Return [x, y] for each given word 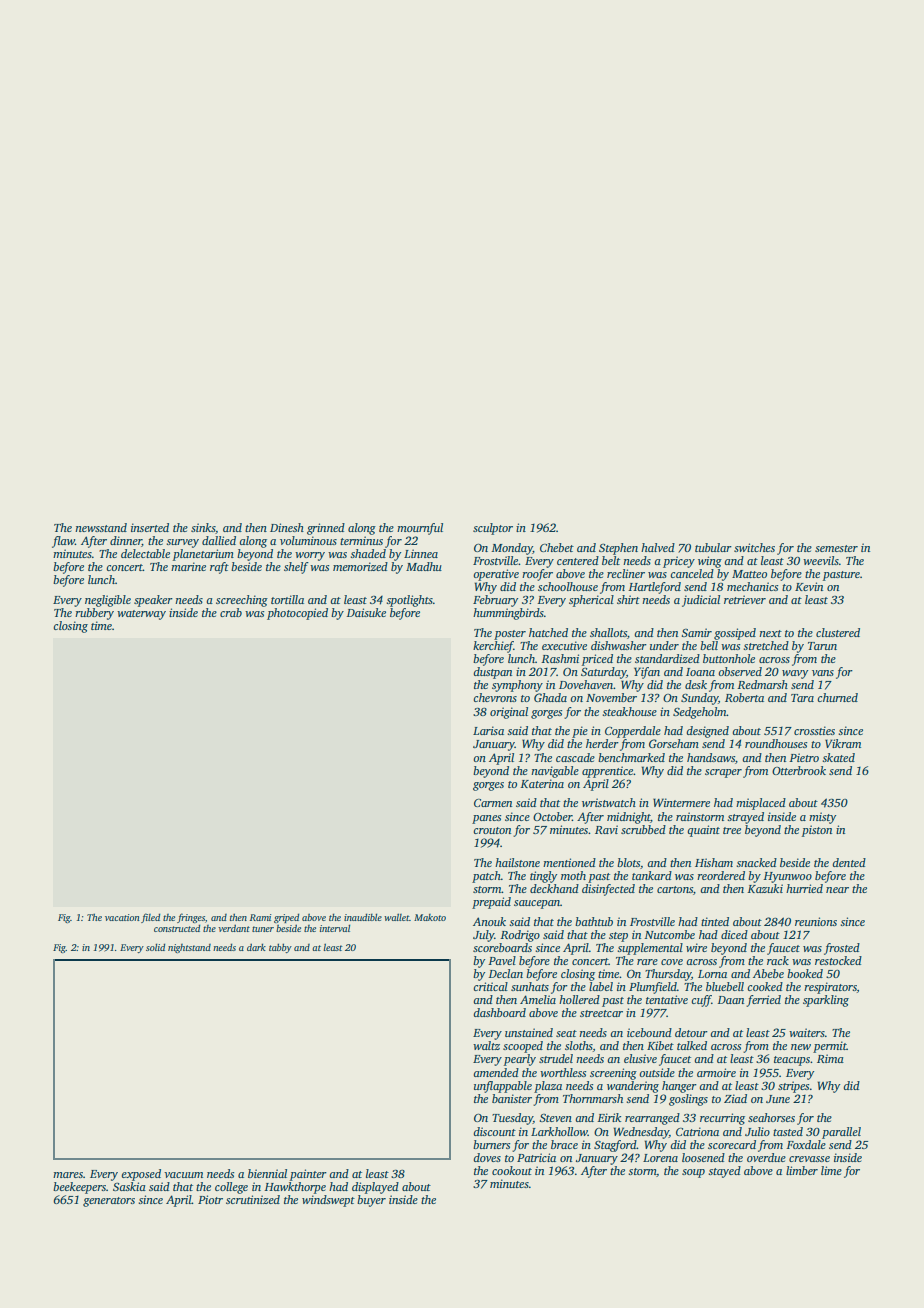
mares [68, 1175]
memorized [360, 566]
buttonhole [729, 658]
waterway [141, 615]
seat [566, 1033]
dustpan [493, 673]
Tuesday [512, 1119]
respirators [830, 988]
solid [156, 947]
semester [836, 548]
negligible [108, 601]
